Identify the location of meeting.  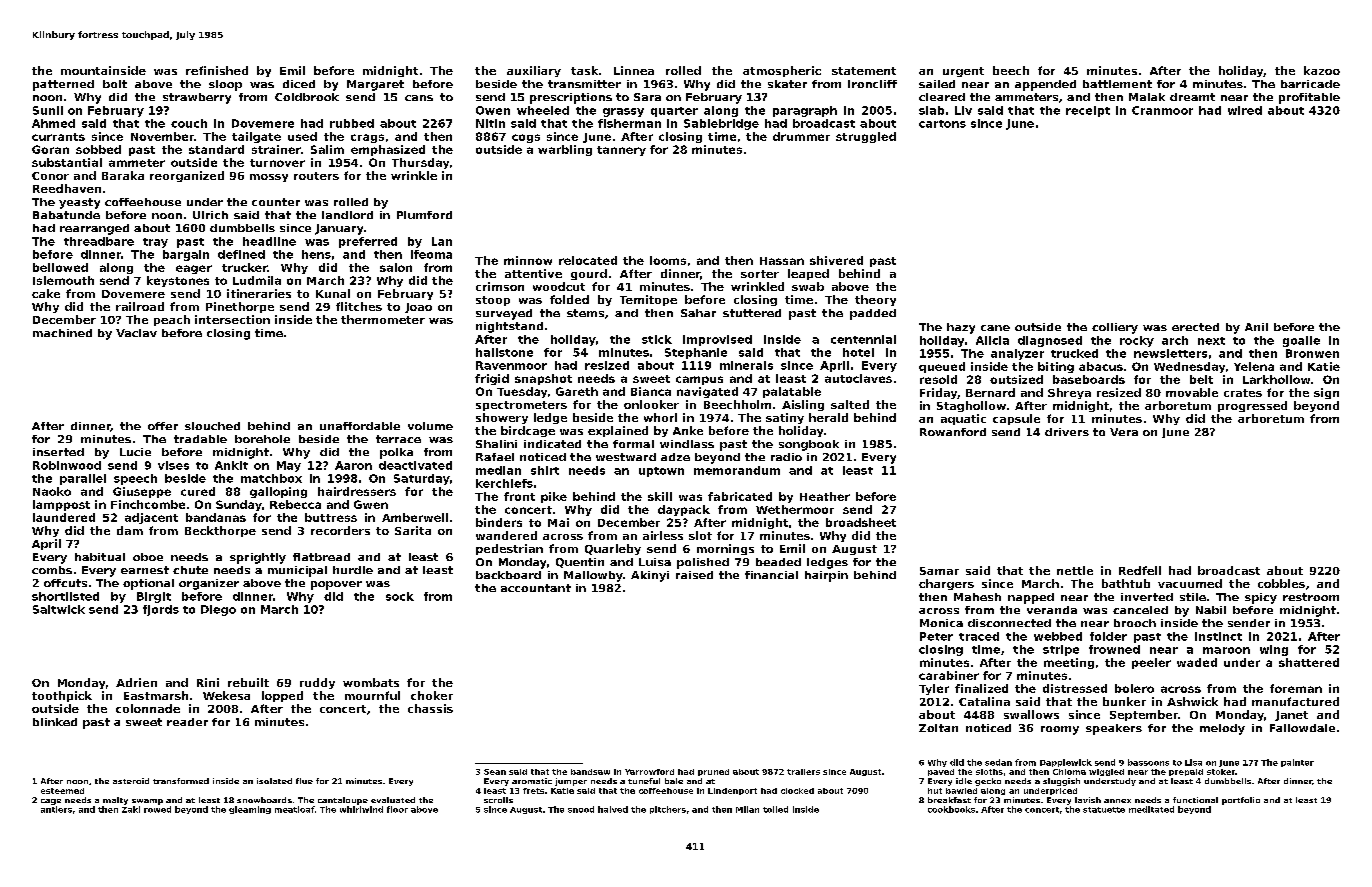
(1069, 663).
